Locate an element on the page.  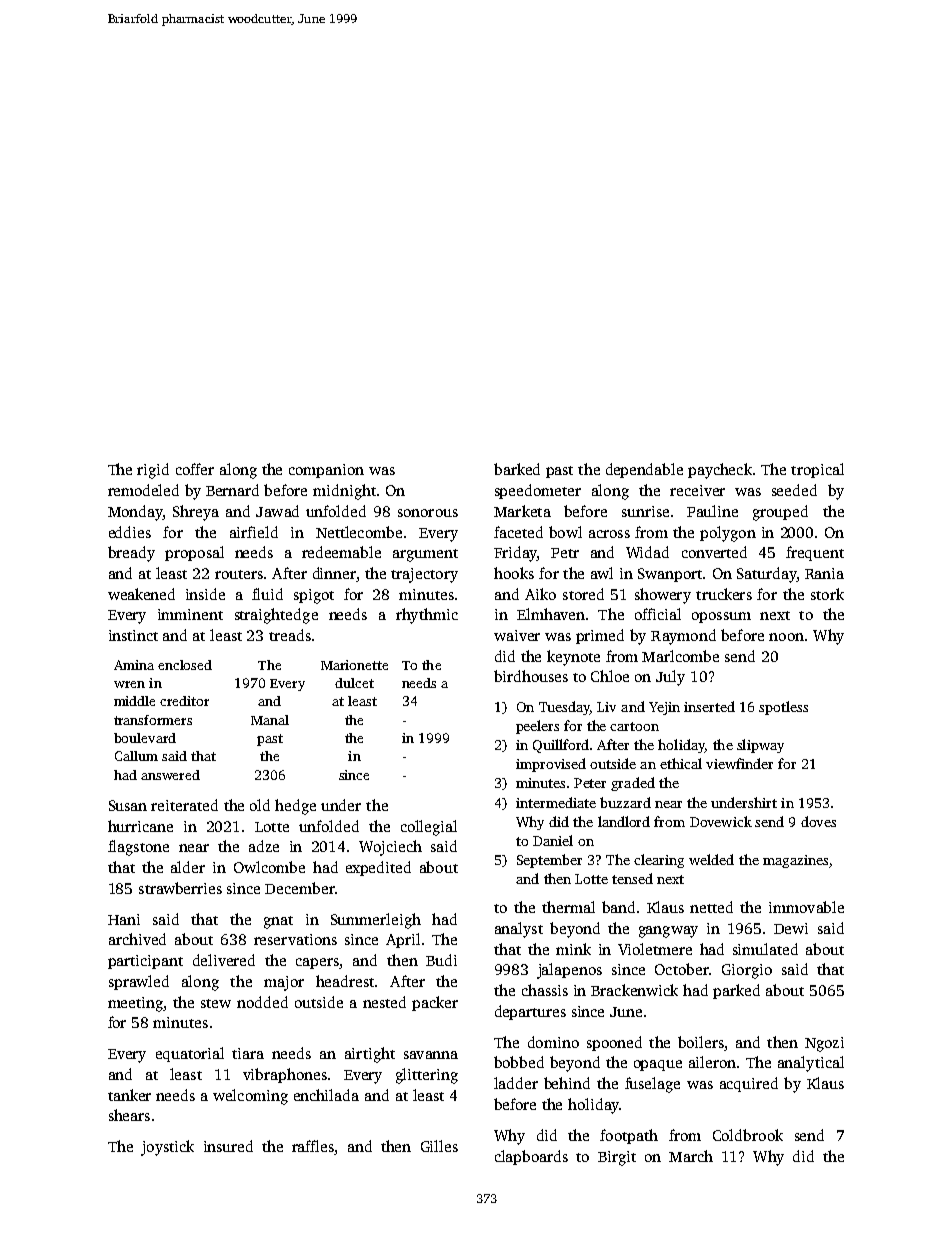
collegial is located at coordinates (429, 828).
